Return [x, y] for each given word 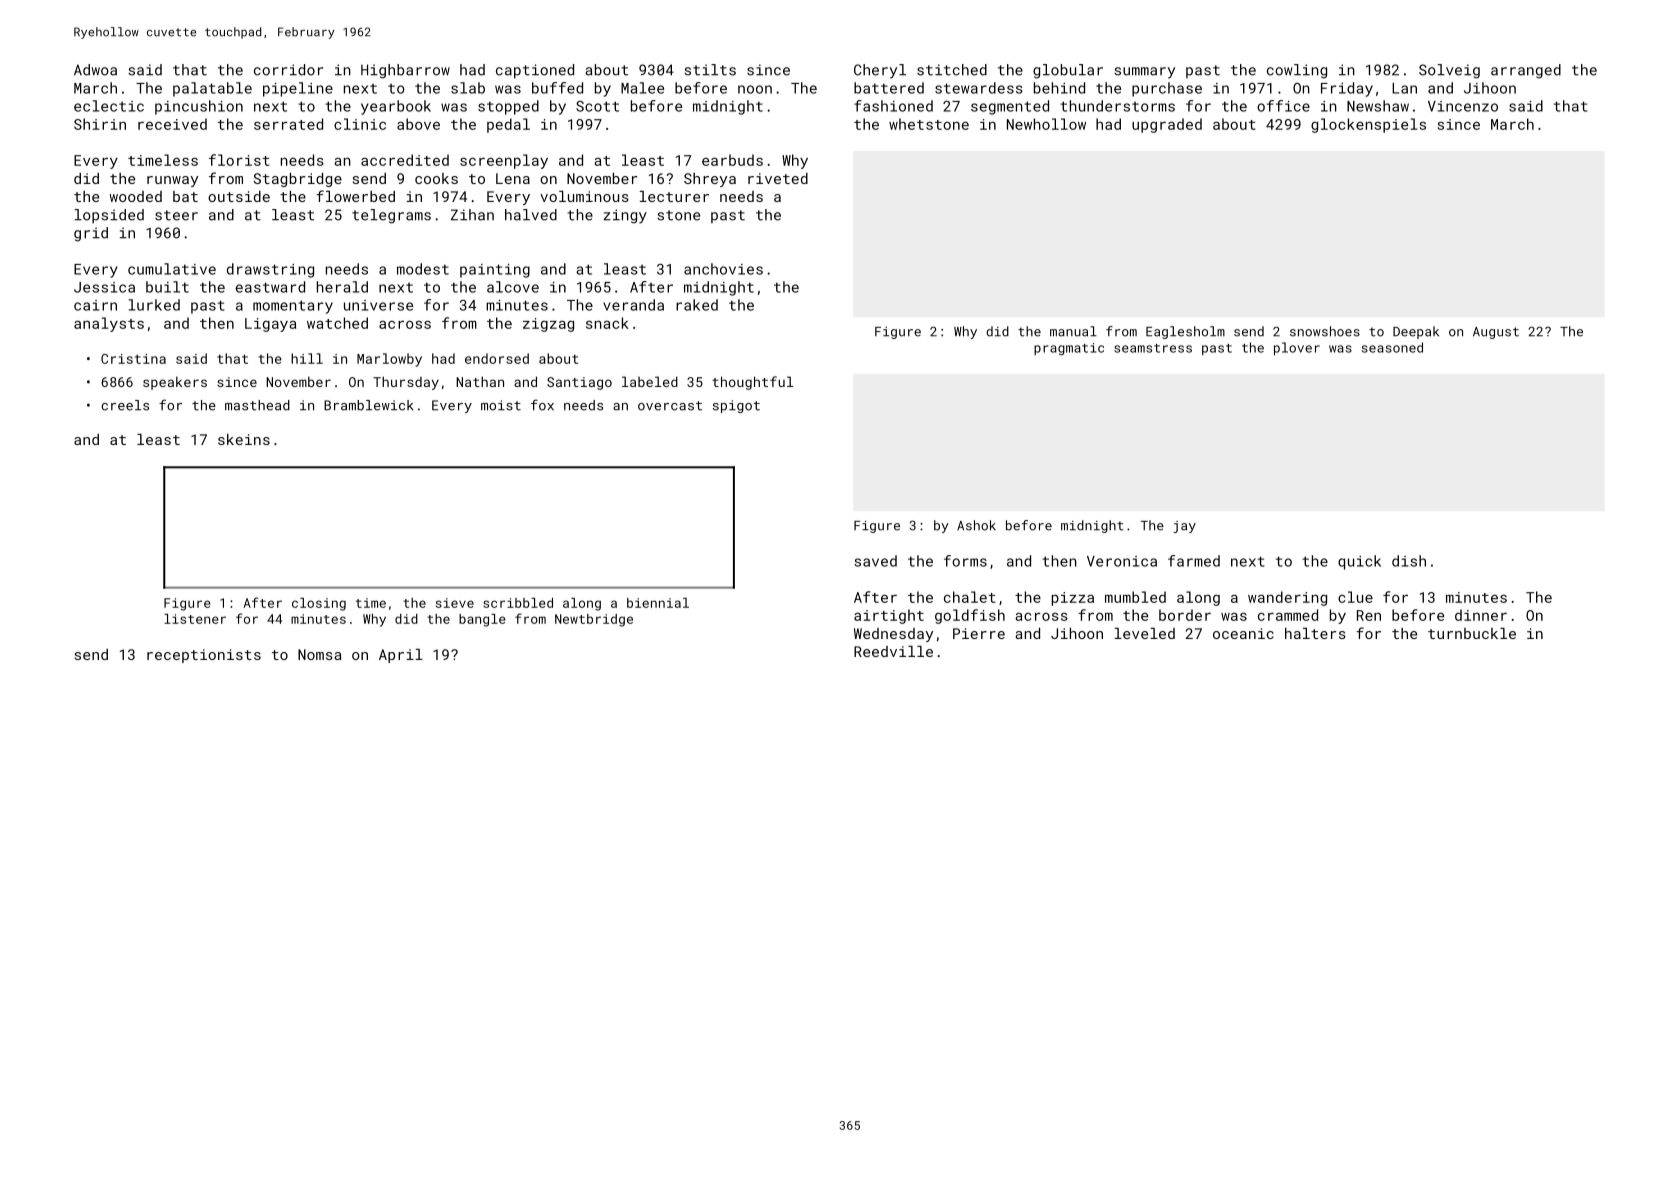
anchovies [723, 269]
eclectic [109, 106]
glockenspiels [1368, 125]
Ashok [976, 525]
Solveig [1449, 71]
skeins [244, 439]
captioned [535, 71]
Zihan [472, 215]
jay [1184, 527]
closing [319, 604]
